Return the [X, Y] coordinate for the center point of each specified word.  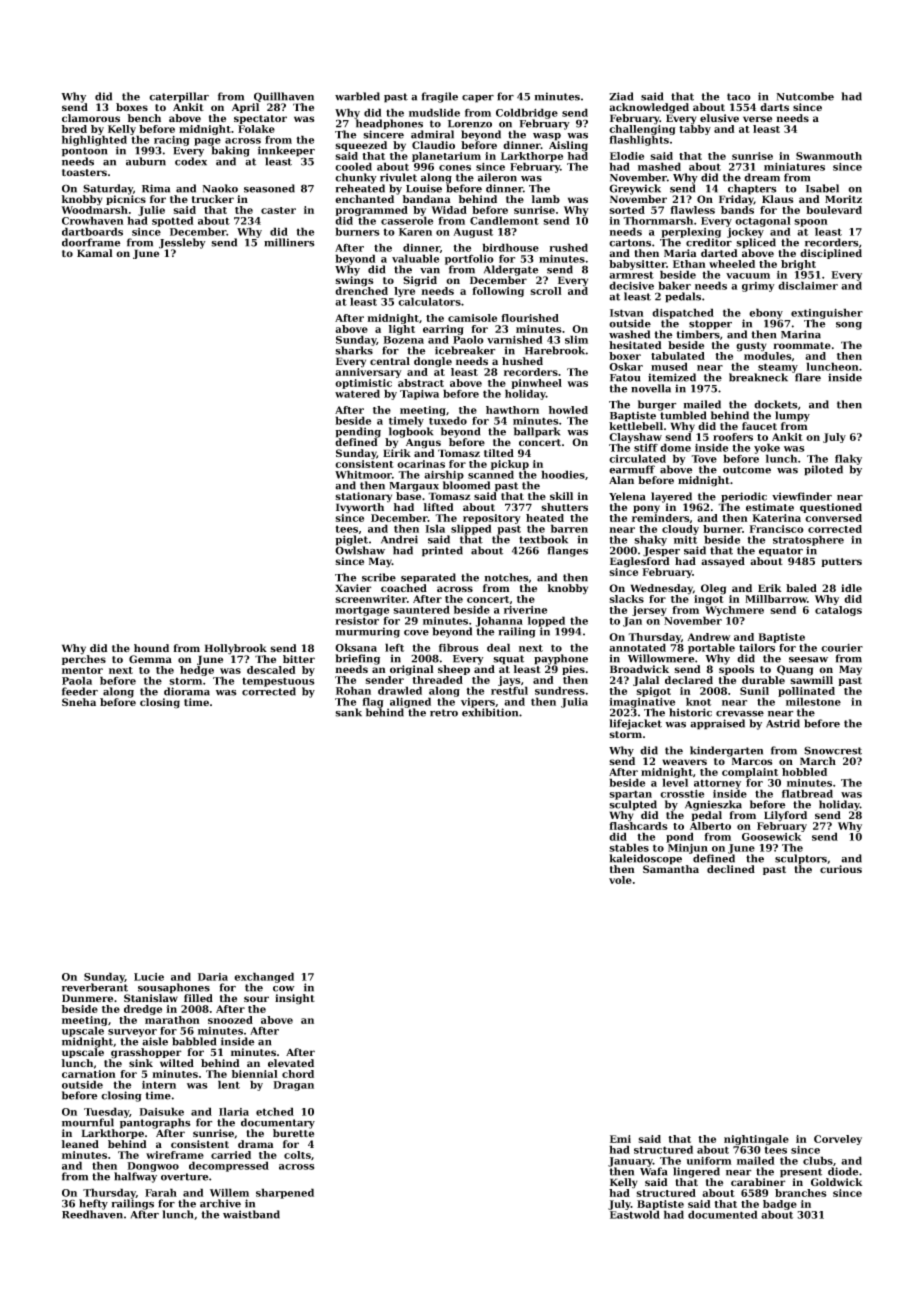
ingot [709, 600]
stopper [710, 325]
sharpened [285, 1193]
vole [620, 880]
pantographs [155, 1123]
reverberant [95, 987]
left [394, 647]
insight [295, 999]
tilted [499, 453]
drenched [361, 291]
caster [278, 210]
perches [84, 660]
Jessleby [182, 243]
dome [675, 447]
